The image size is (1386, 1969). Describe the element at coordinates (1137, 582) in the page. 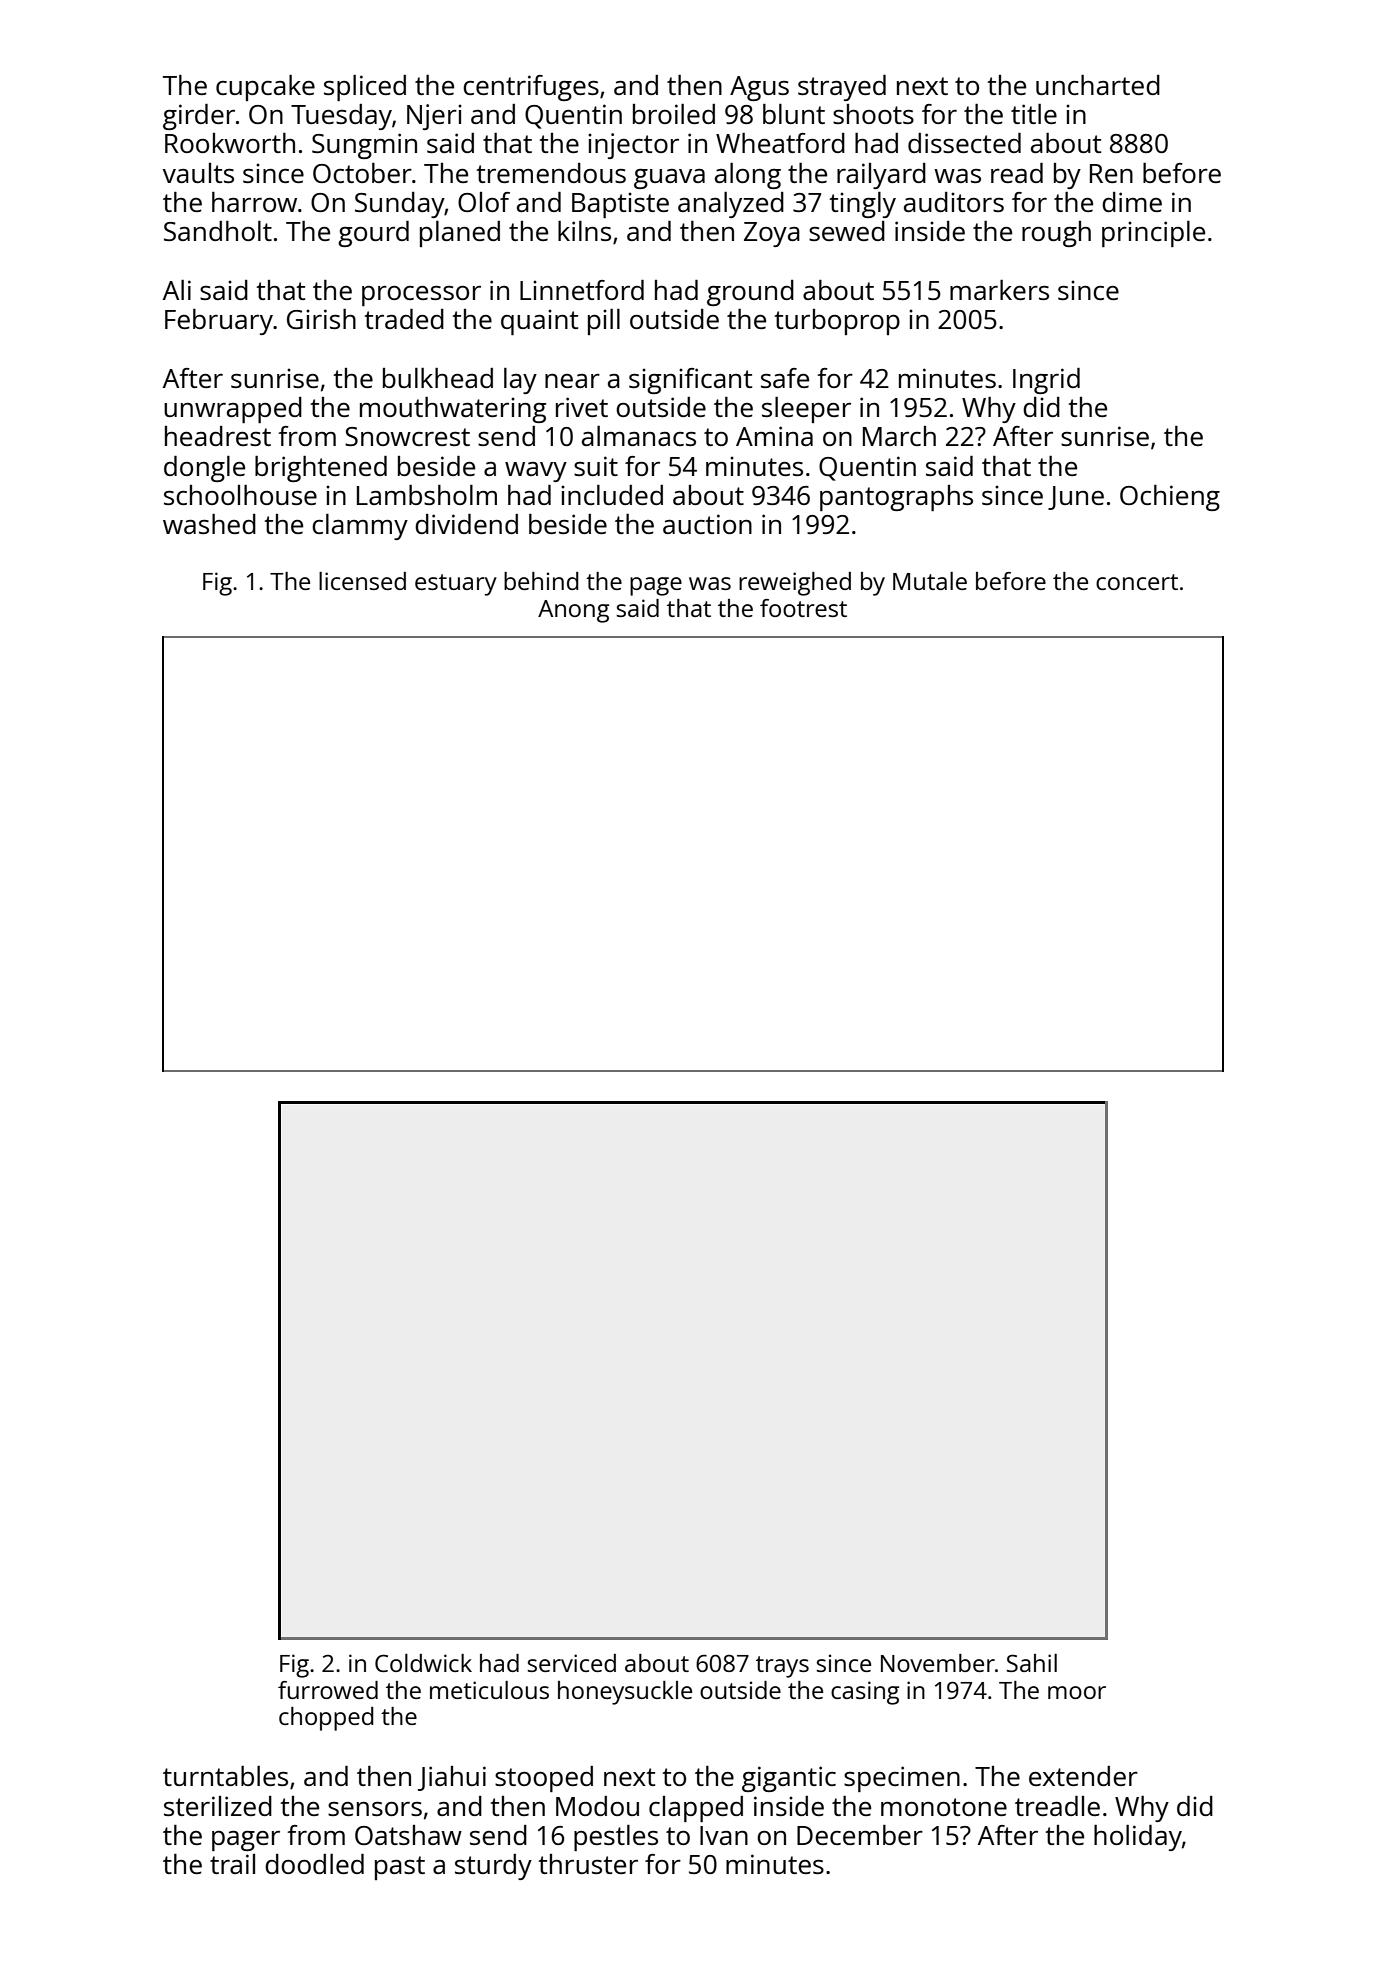

I see `concert` at that location.
